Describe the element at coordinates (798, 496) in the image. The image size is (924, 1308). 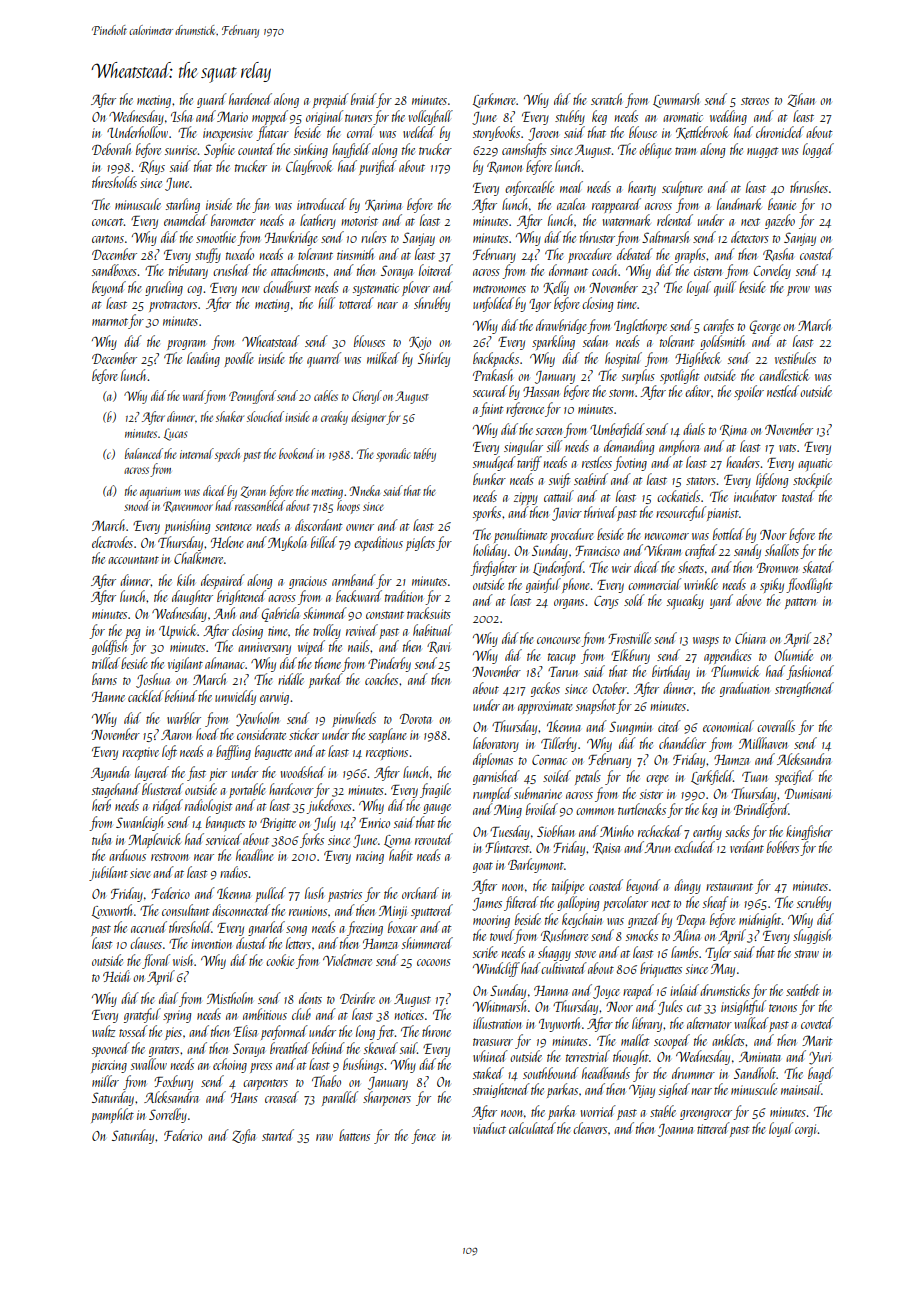
I see `toasted` at that location.
